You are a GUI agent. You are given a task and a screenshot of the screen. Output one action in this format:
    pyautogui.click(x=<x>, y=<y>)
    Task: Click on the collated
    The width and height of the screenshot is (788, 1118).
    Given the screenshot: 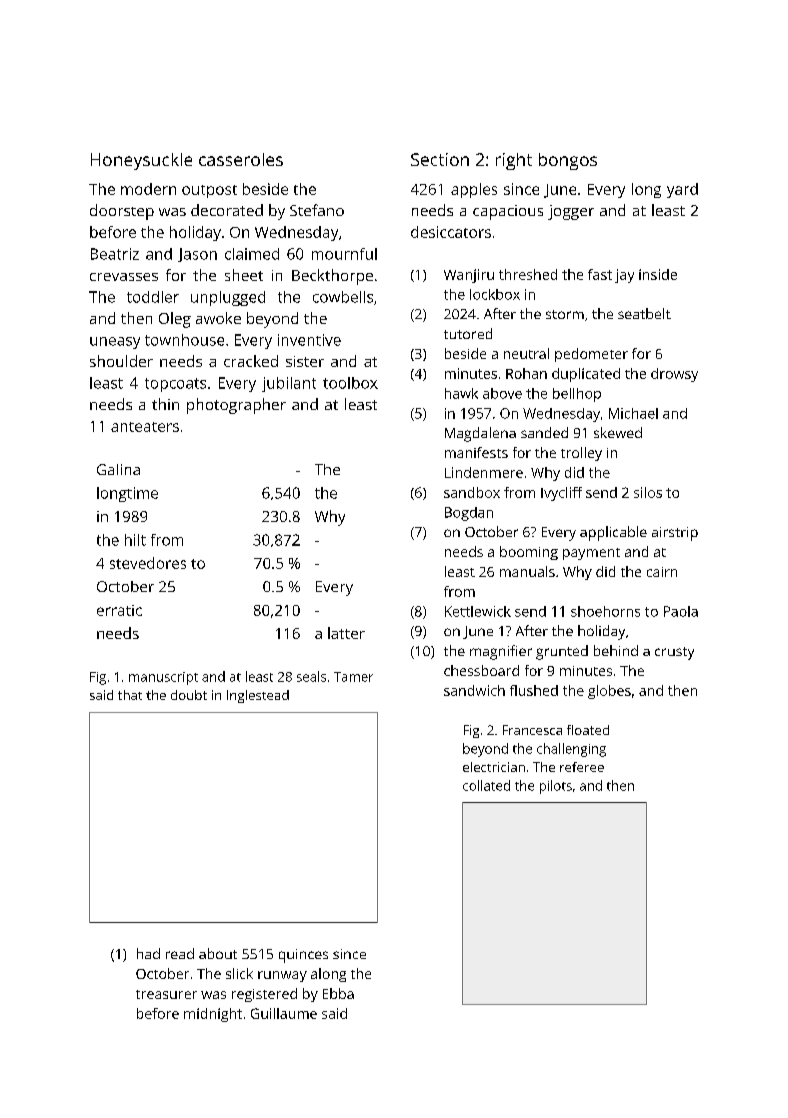 What is the action you would take?
    pyautogui.click(x=486, y=785)
